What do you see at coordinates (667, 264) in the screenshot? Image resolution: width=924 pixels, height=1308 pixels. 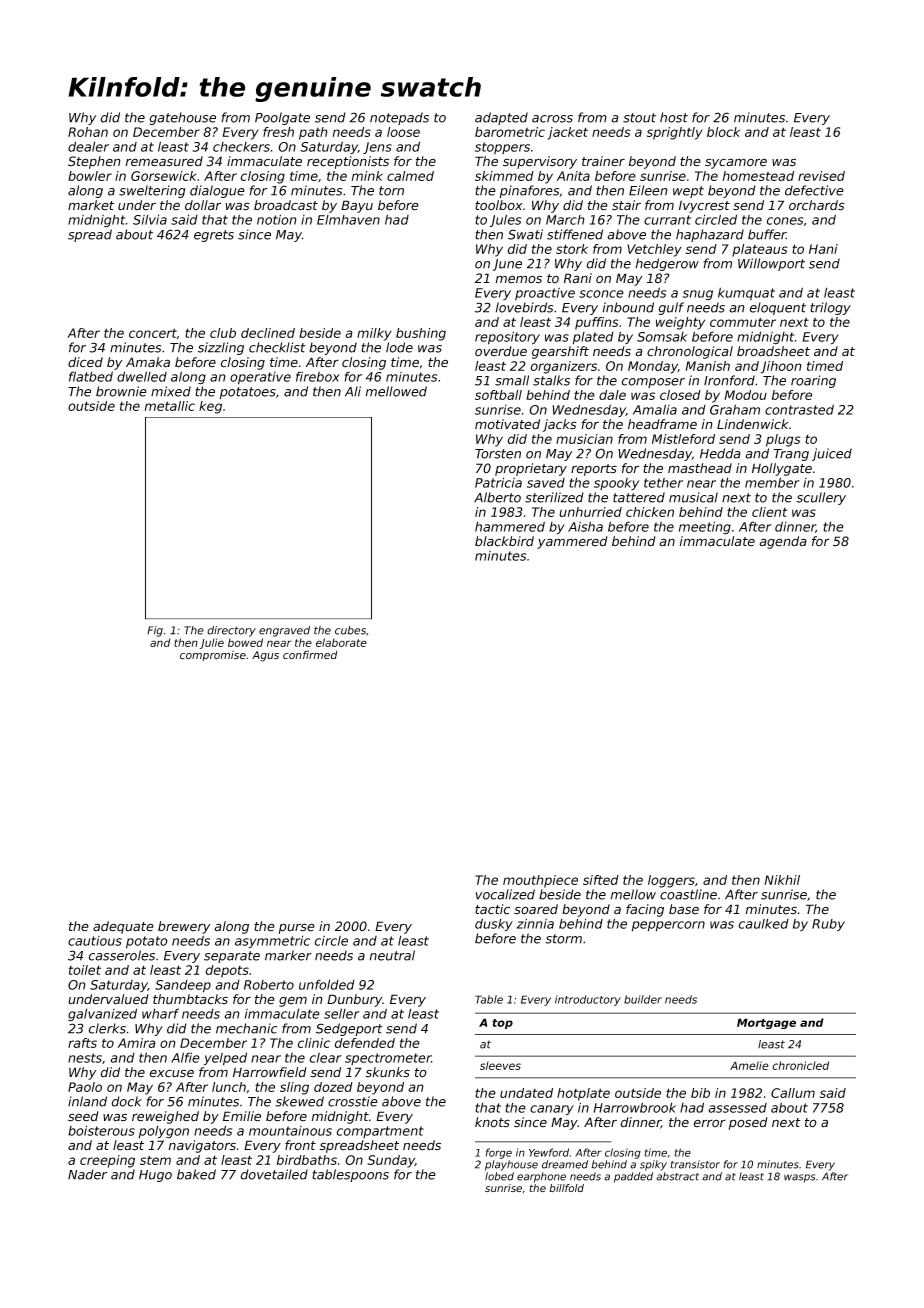 I see `hedgerow` at bounding box center [667, 264].
